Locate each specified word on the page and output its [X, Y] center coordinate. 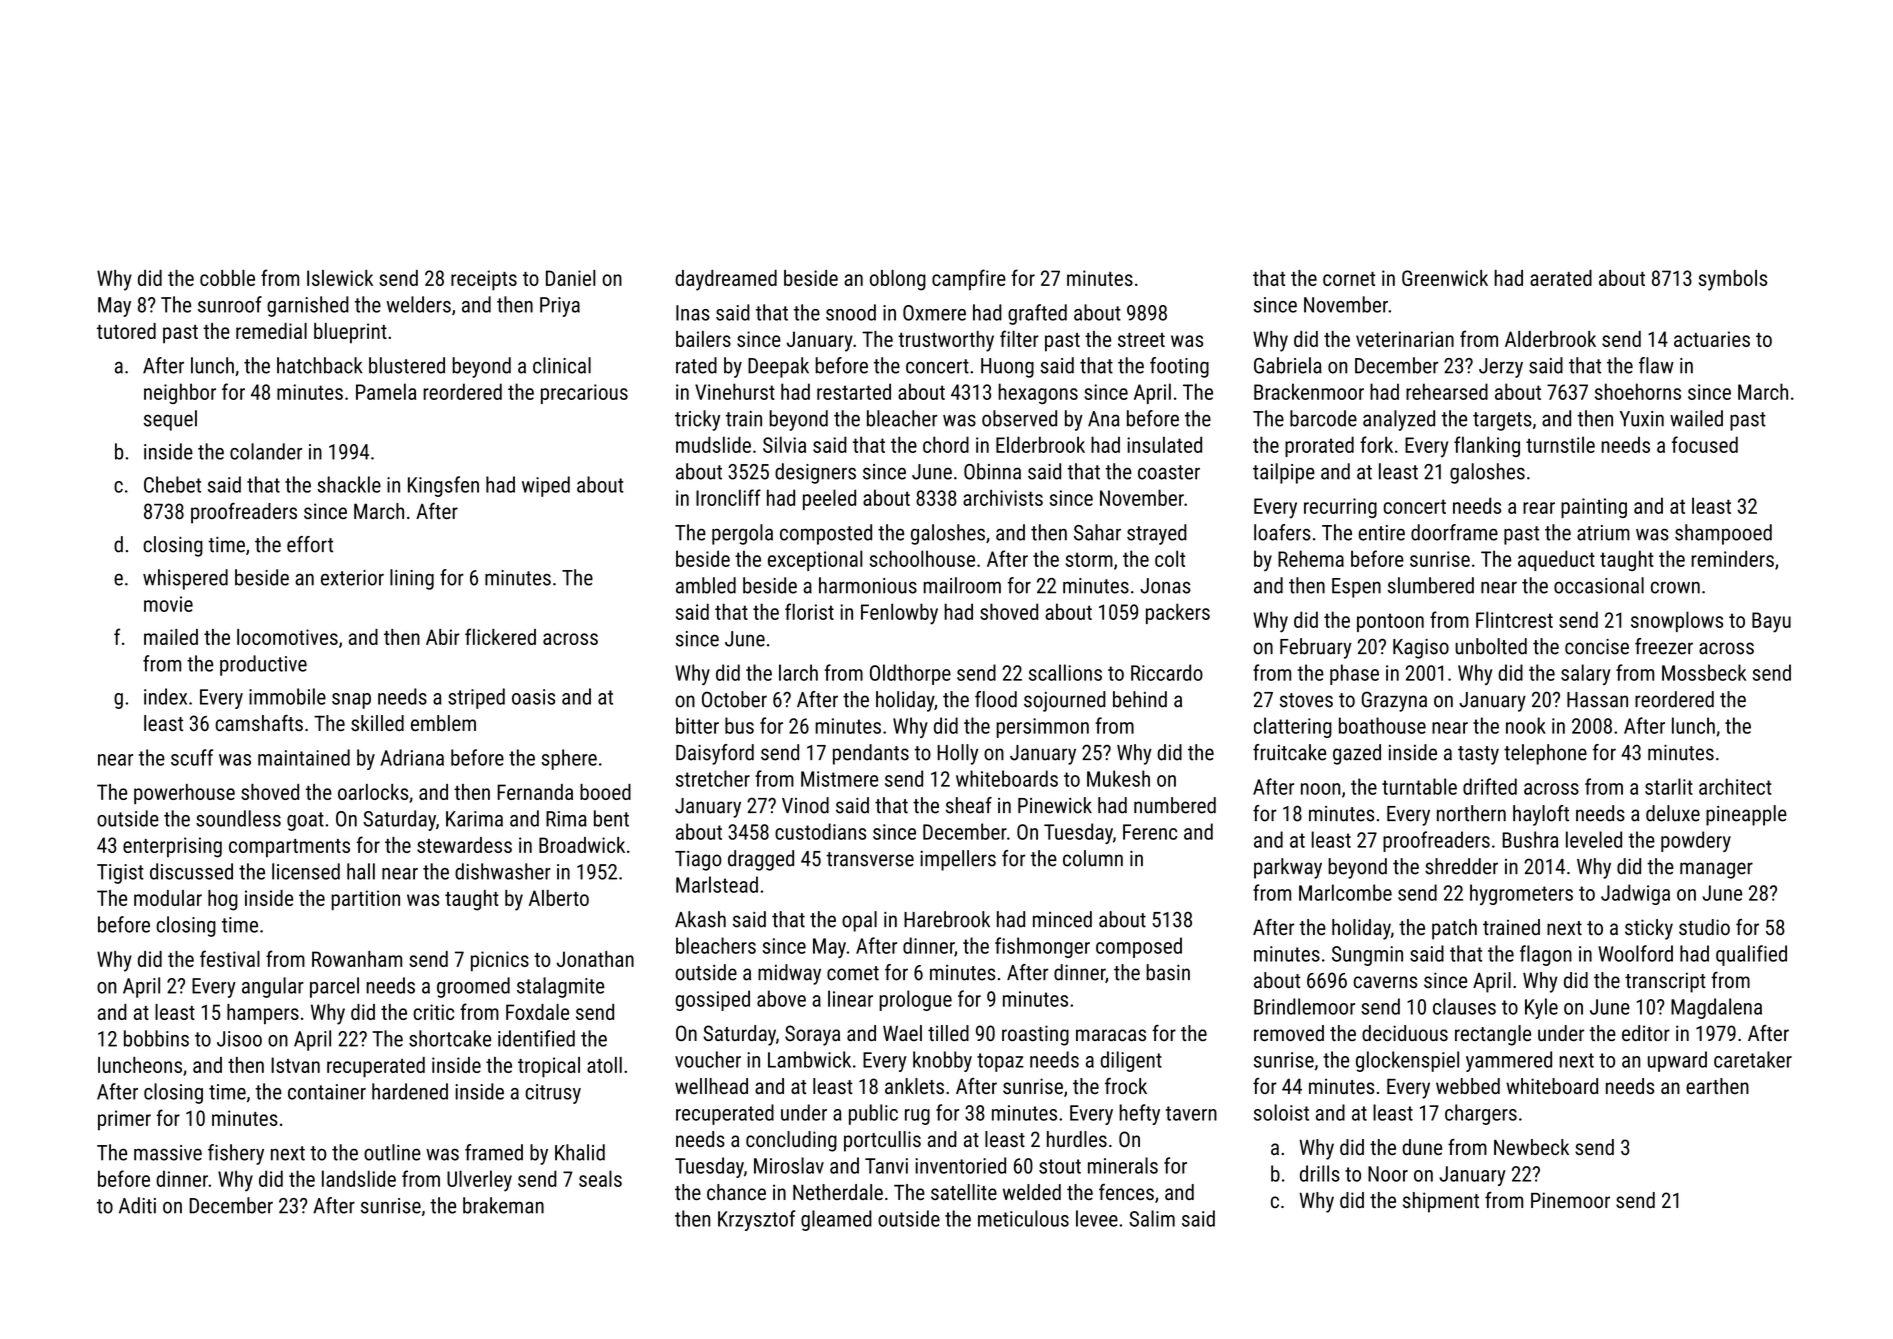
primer [124, 1120]
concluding [791, 1141]
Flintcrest [1514, 619]
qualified [1751, 955]
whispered [185, 579]
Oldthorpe [910, 674]
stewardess [464, 845]
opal [859, 921]
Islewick [340, 278]
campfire [969, 279]
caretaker [1753, 1059]
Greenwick [1445, 278]
